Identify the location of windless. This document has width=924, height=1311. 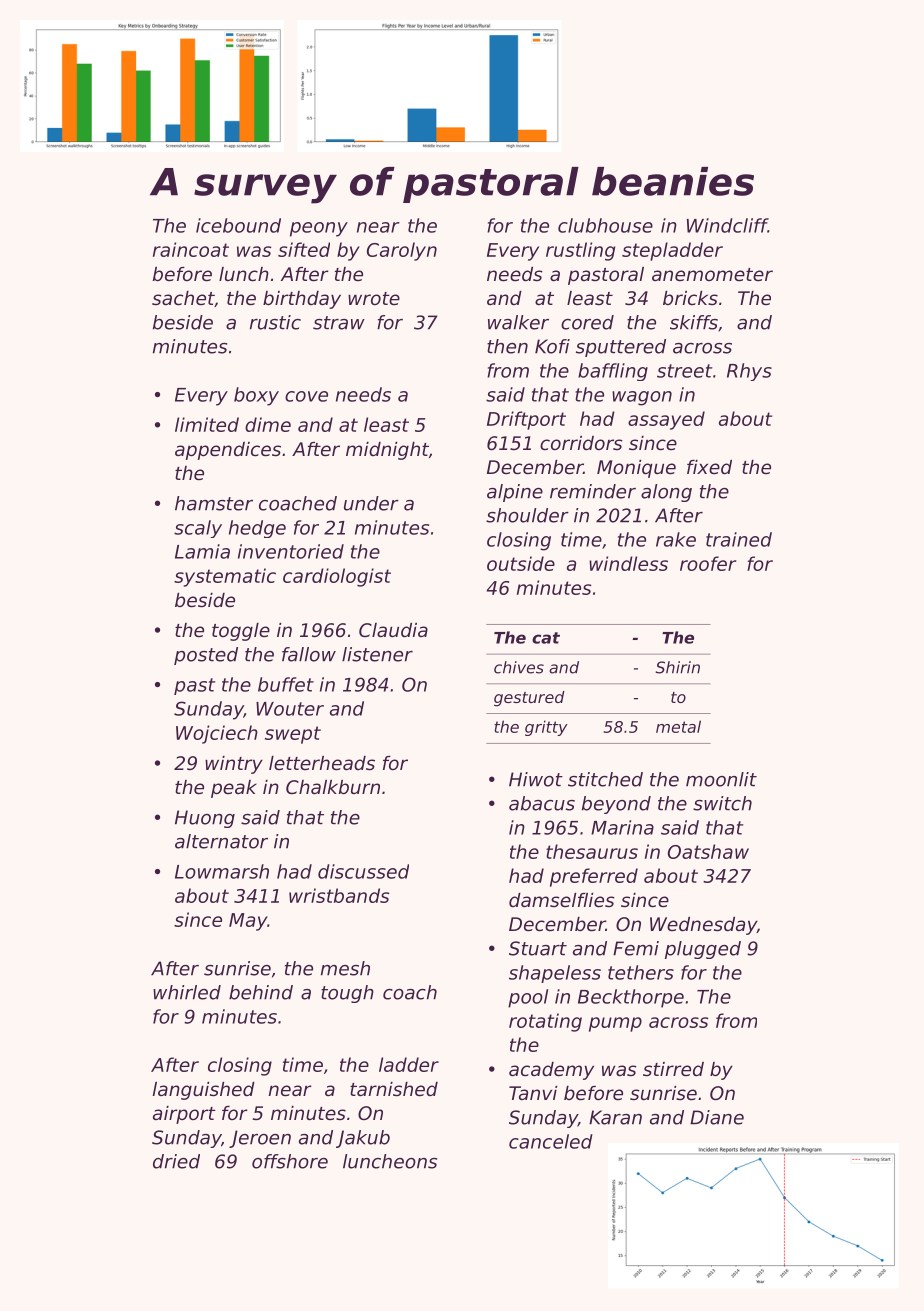
(628, 563).
